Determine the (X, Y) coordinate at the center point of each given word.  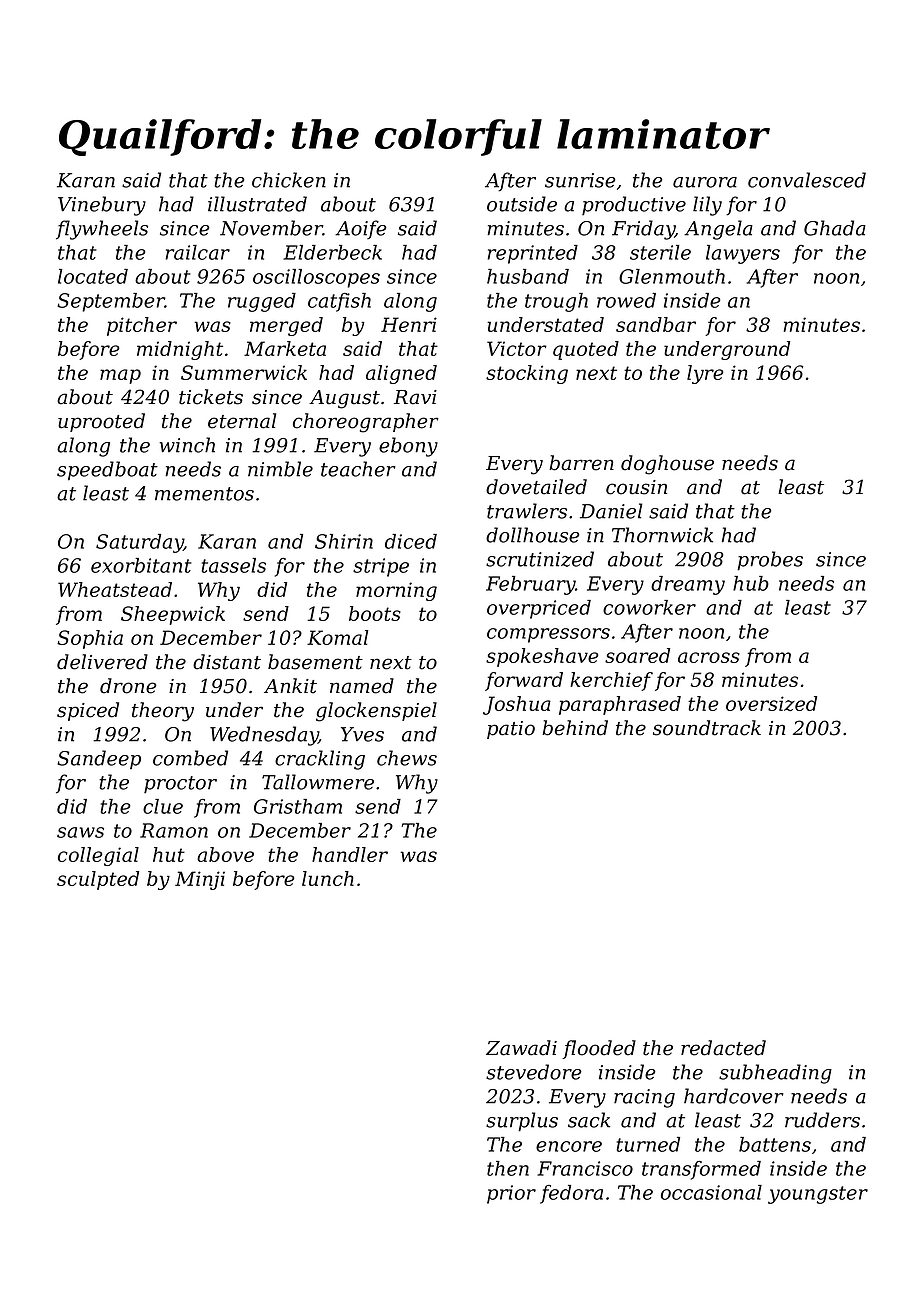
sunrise (580, 180)
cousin (636, 487)
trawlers (527, 511)
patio (511, 730)
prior (511, 1194)
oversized (771, 703)
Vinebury (102, 206)
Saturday (140, 543)
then (508, 1168)
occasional (711, 1192)
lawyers (743, 254)
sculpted (98, 880)
